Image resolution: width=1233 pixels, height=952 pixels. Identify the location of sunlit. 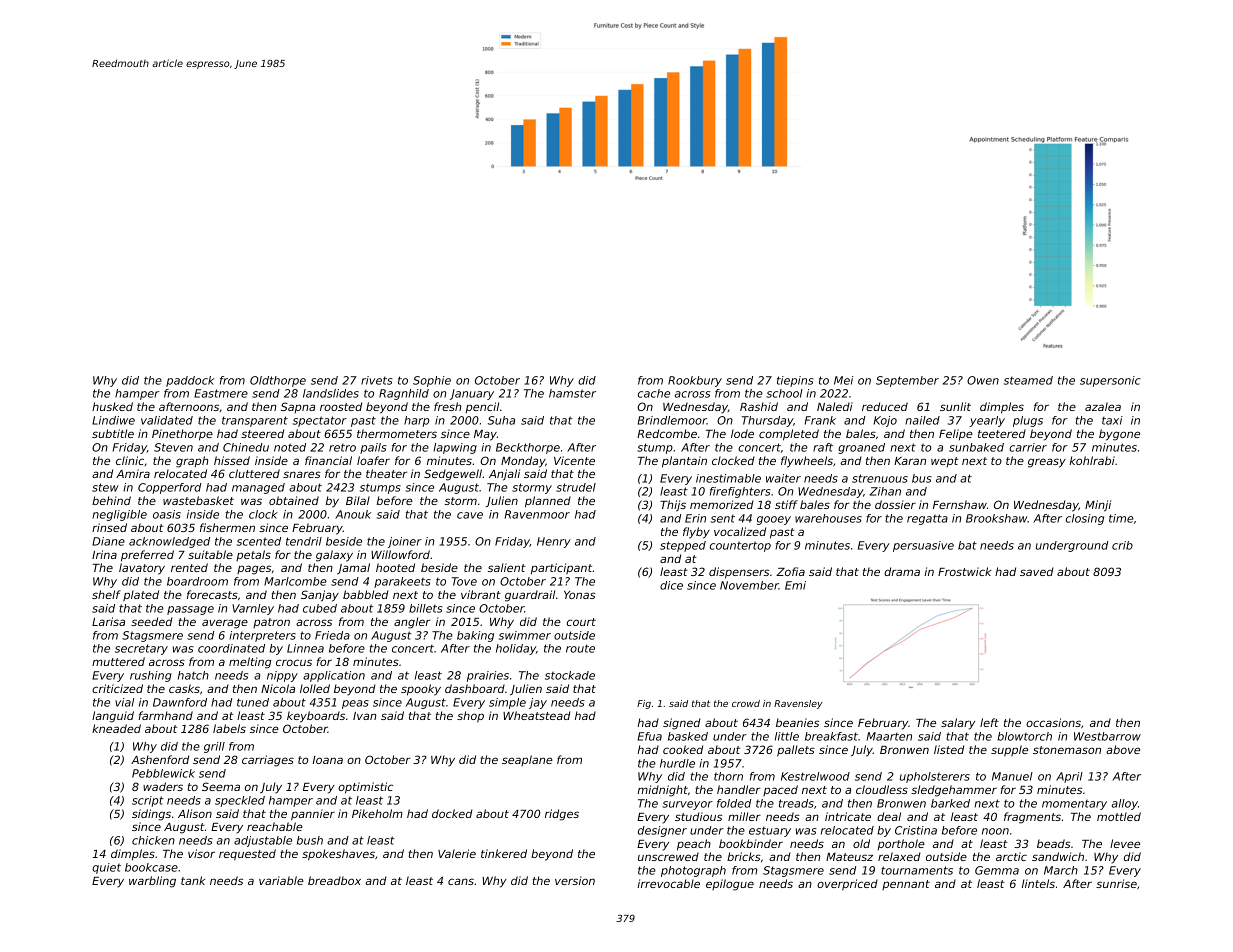
(955, 406).
